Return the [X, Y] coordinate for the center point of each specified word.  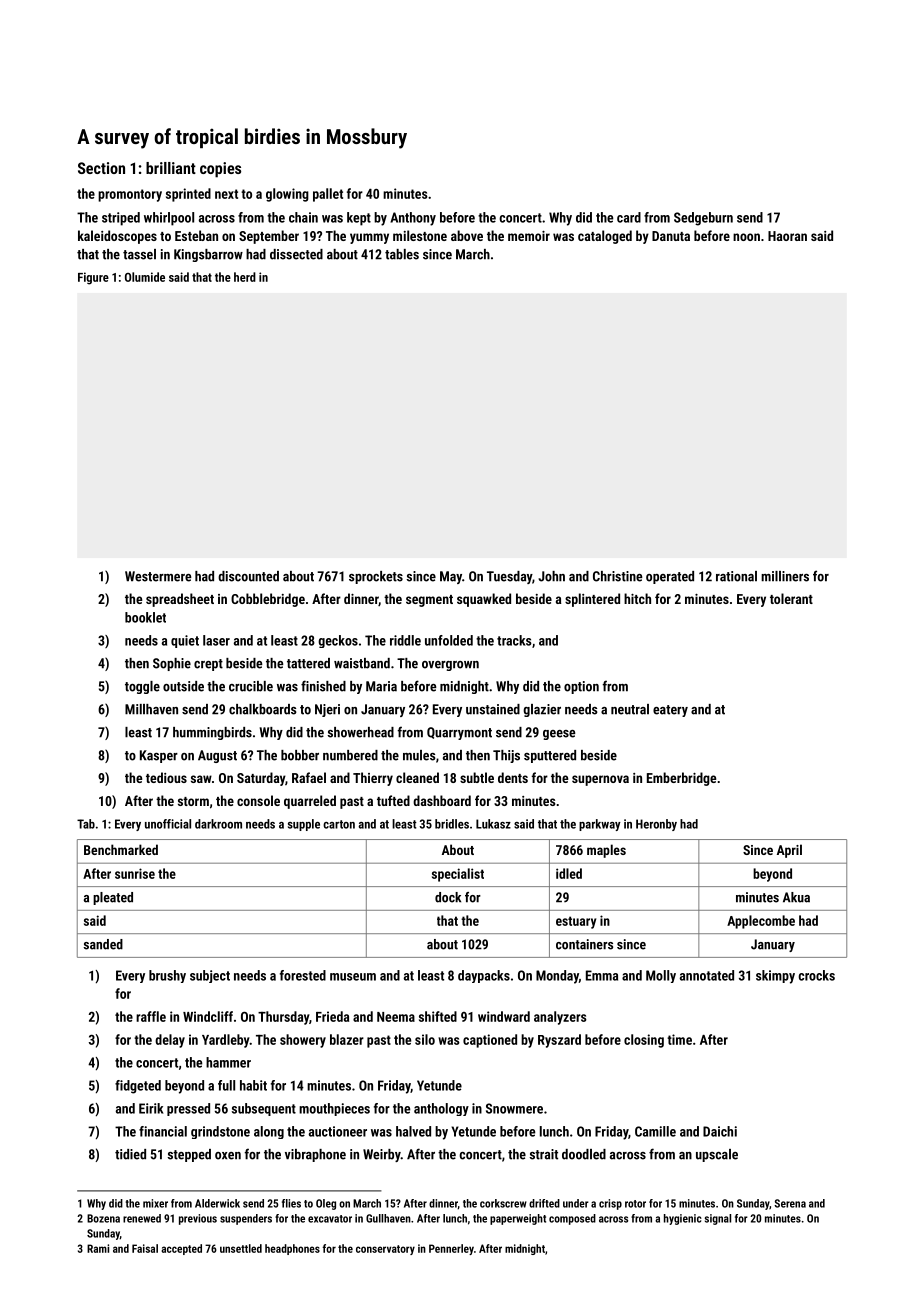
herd [245, 277]
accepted [181, 1249]
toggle [142, 687]
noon [746, 237]
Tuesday [509, 577]
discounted [248, 576]
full [226, 1085]
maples [606, 851]
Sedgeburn [703, 219]
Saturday [261, 779]
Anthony [413, 219]
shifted [438, 1016]
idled [569, 873]
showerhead [360, 732]
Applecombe [761, 922]
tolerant [791, 598]
